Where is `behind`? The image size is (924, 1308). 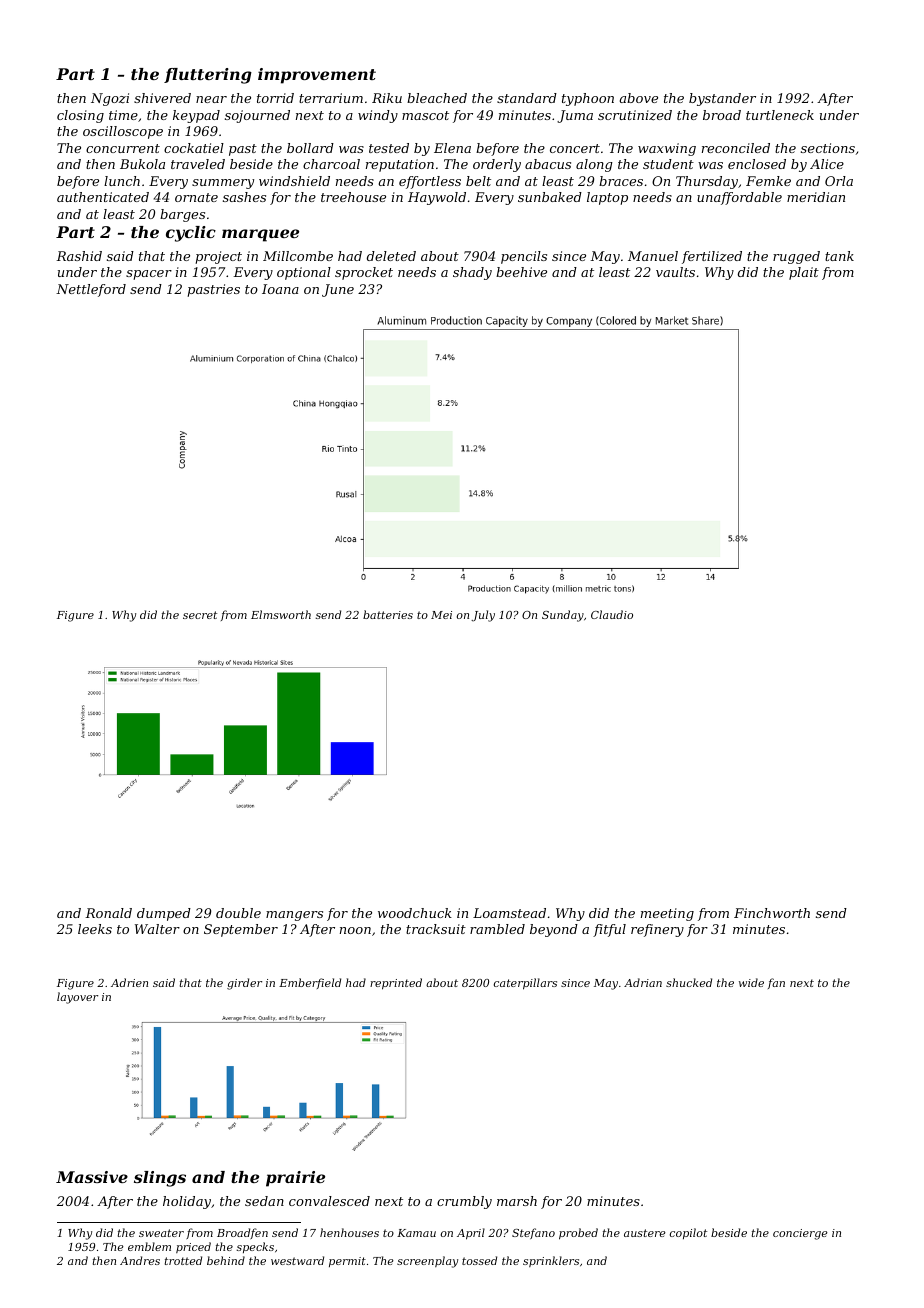
behind is located at coordinates (226, 1260).
